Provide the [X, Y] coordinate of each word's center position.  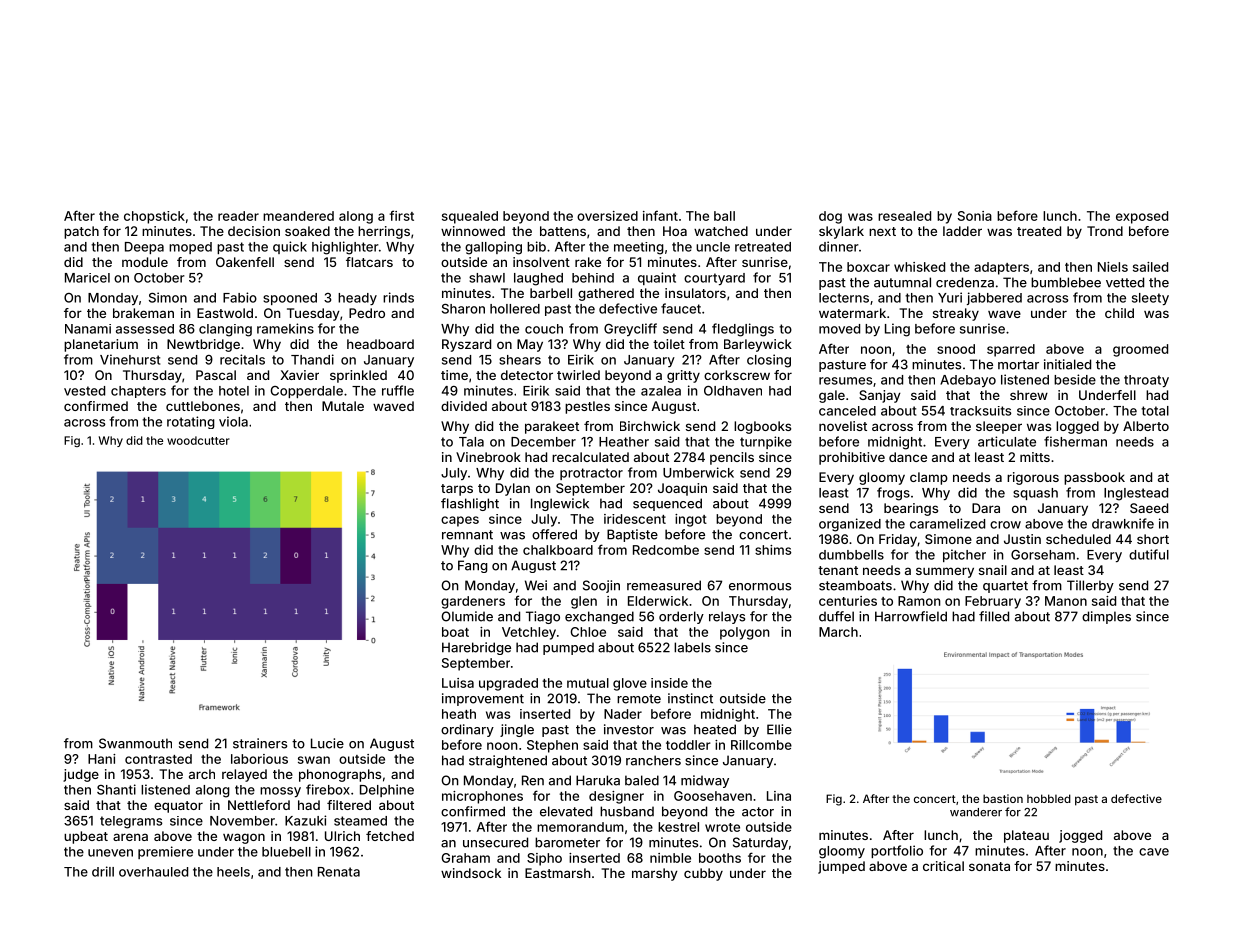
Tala [471, 442]
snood [956, 349]
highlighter [345, 248]
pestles [587, 407]
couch [544, 329]
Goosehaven [713, 796]
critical [943, 866]
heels [233, 872]
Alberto [1146, 426]
